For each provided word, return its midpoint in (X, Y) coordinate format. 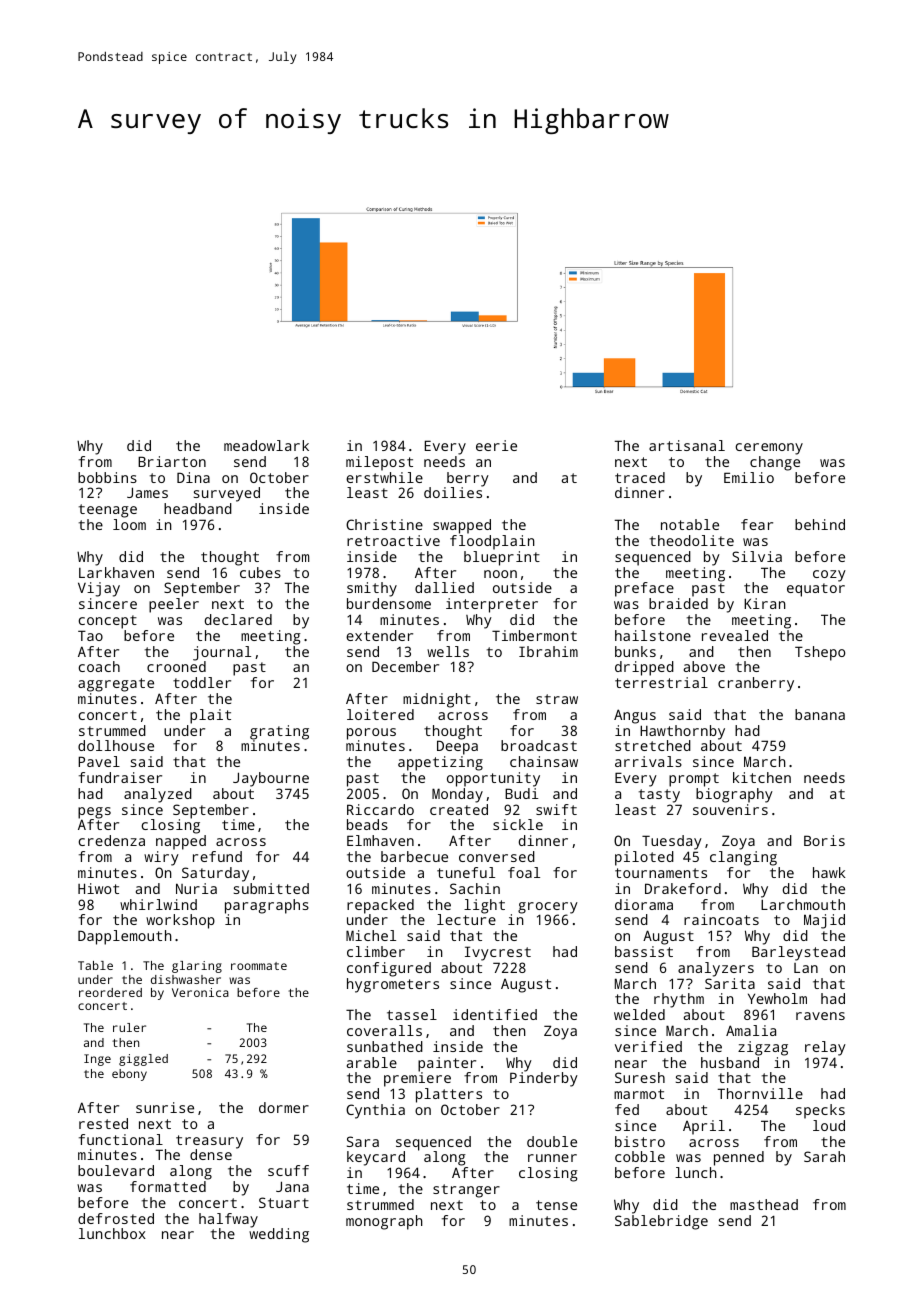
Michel (371, 935)
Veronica (200, 992)
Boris (824, 840)
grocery (548, 908)
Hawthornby (682, 732)
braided (678, 603)
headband (198, 508)
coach (99, 666)
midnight (437, 700)
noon (500, 574)
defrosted (116, 1218)
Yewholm (777, 998)
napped (181, 842)
